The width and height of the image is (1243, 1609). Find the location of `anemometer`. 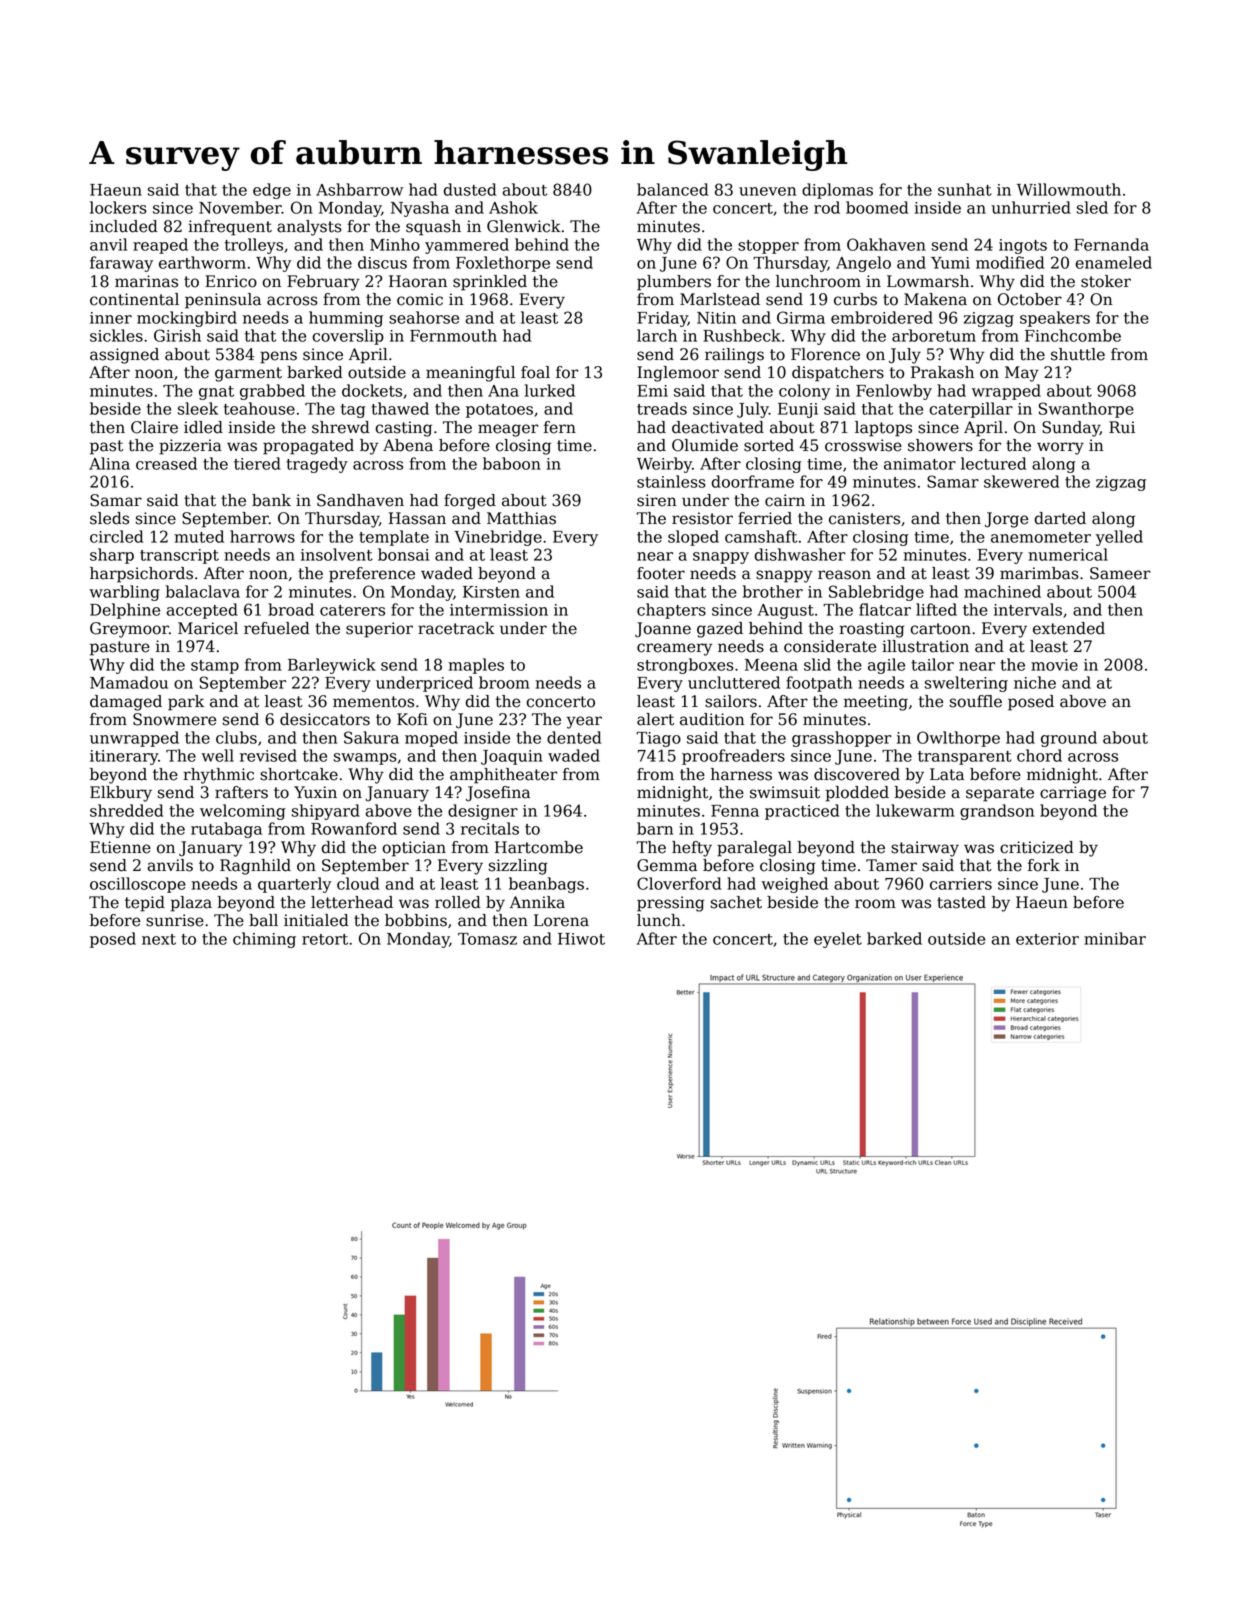

anemometer is located at coordinates (1041, 537).
